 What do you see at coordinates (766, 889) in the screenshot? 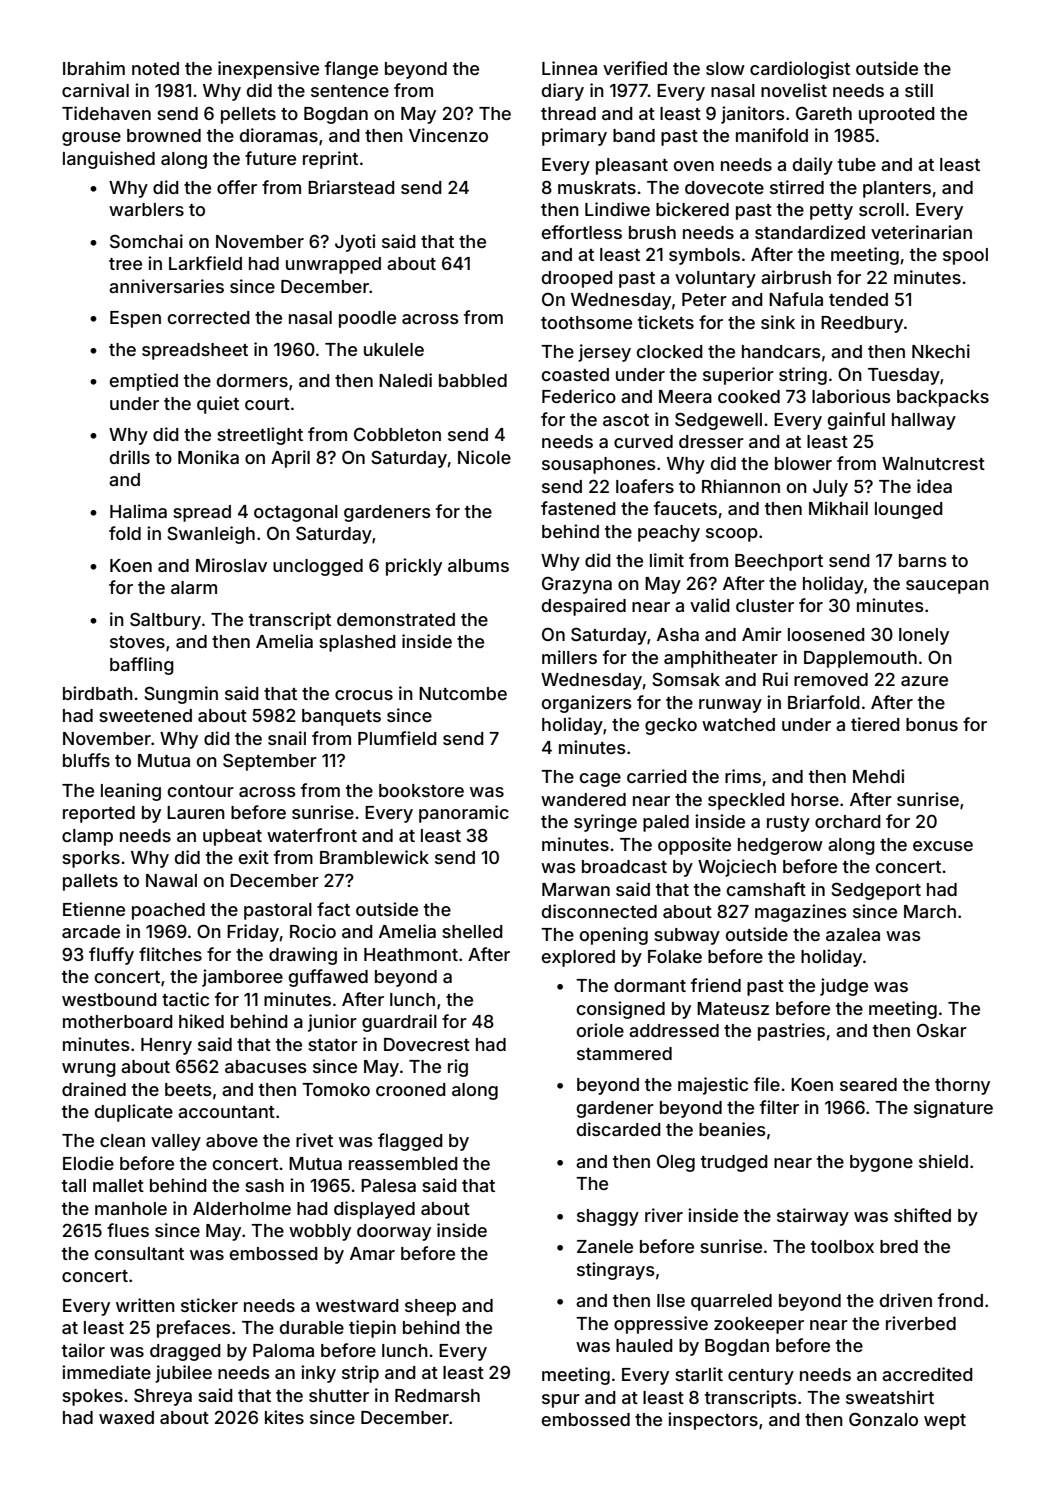
I see `camshaft` at bounding box center [766, 889].
